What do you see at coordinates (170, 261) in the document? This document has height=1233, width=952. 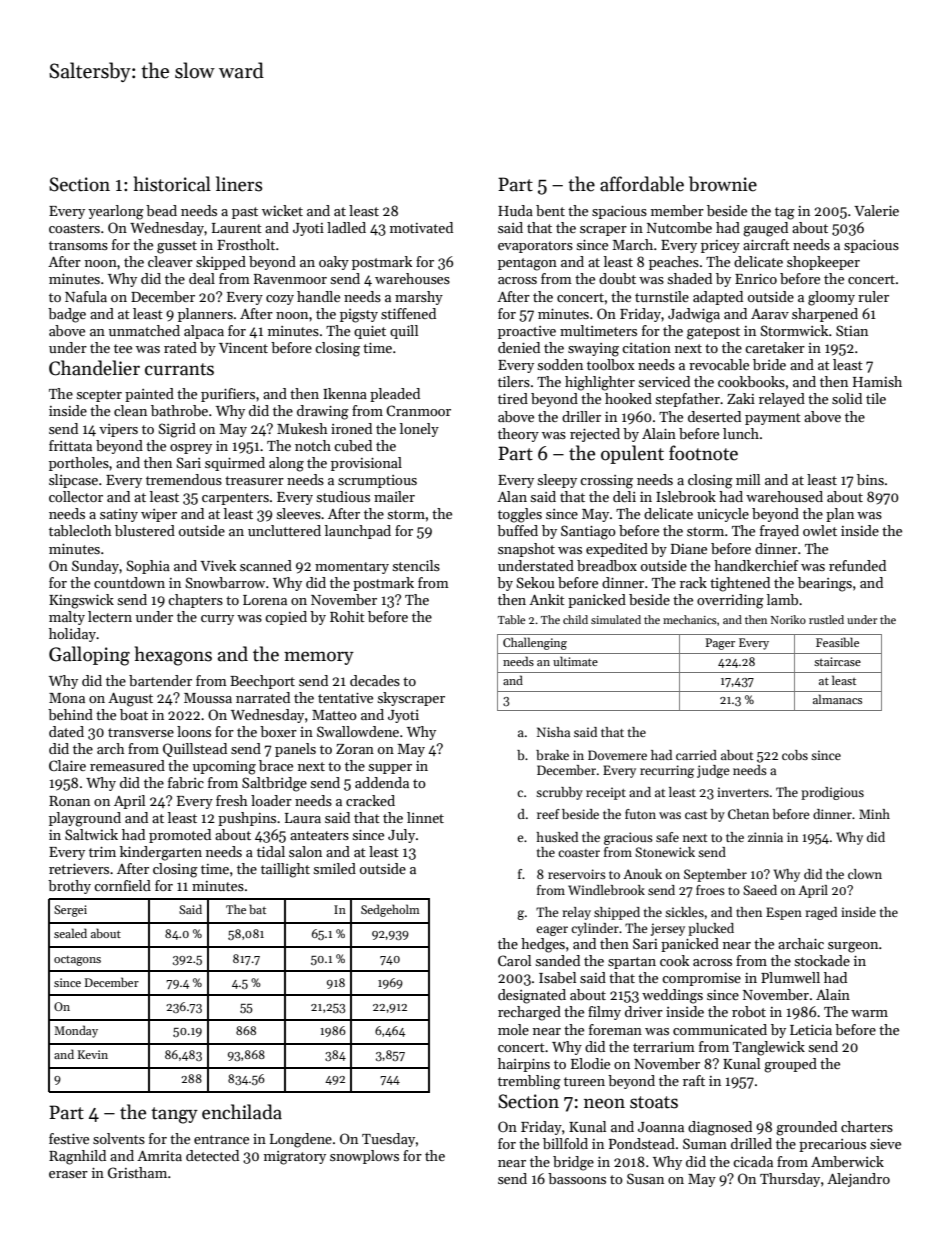 I see `cleaver` at bounding box center [170, 261].
